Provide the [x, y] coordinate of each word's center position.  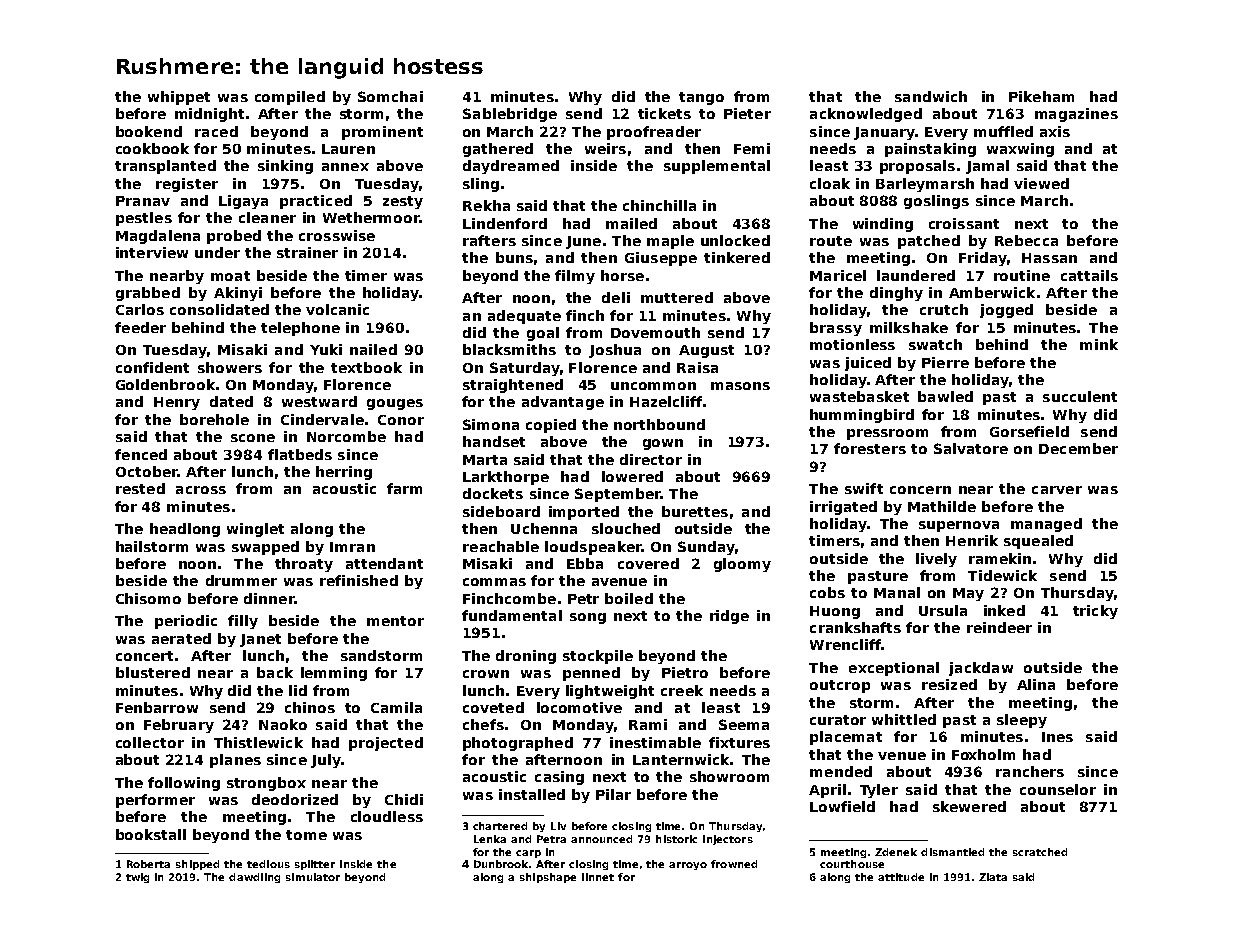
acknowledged [866, 115]
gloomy [742, 565]
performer [155, 801]
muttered [677, 297]
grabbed [148, 294]
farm [404, 488]
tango [701, 98]
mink [1099, 344]
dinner [269, 598]
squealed [1038, 542]
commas [494, 582]
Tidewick [1002, 575]
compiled [290, 98]
